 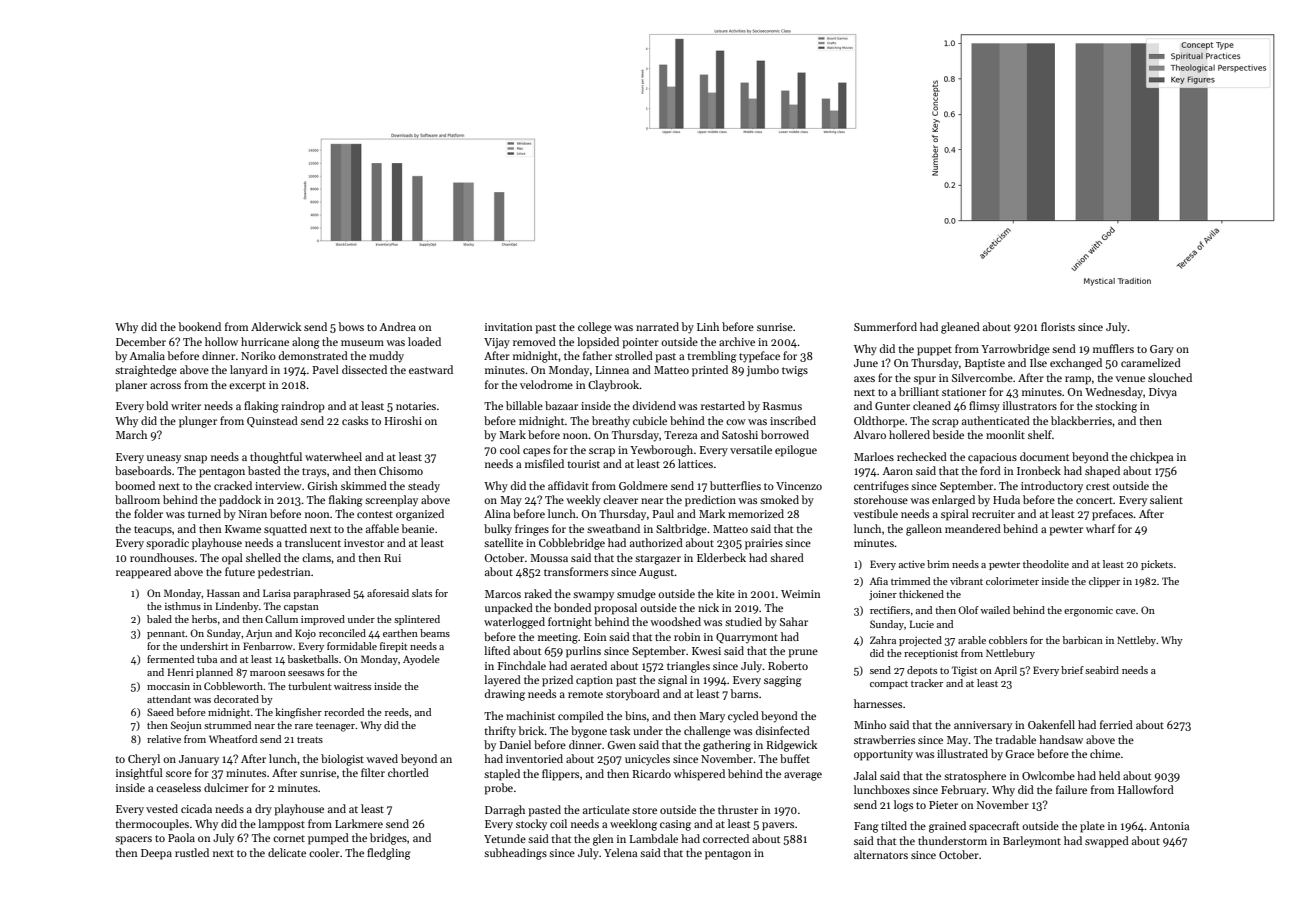 I want to click on receptionist, so click(x=931, y=654).
